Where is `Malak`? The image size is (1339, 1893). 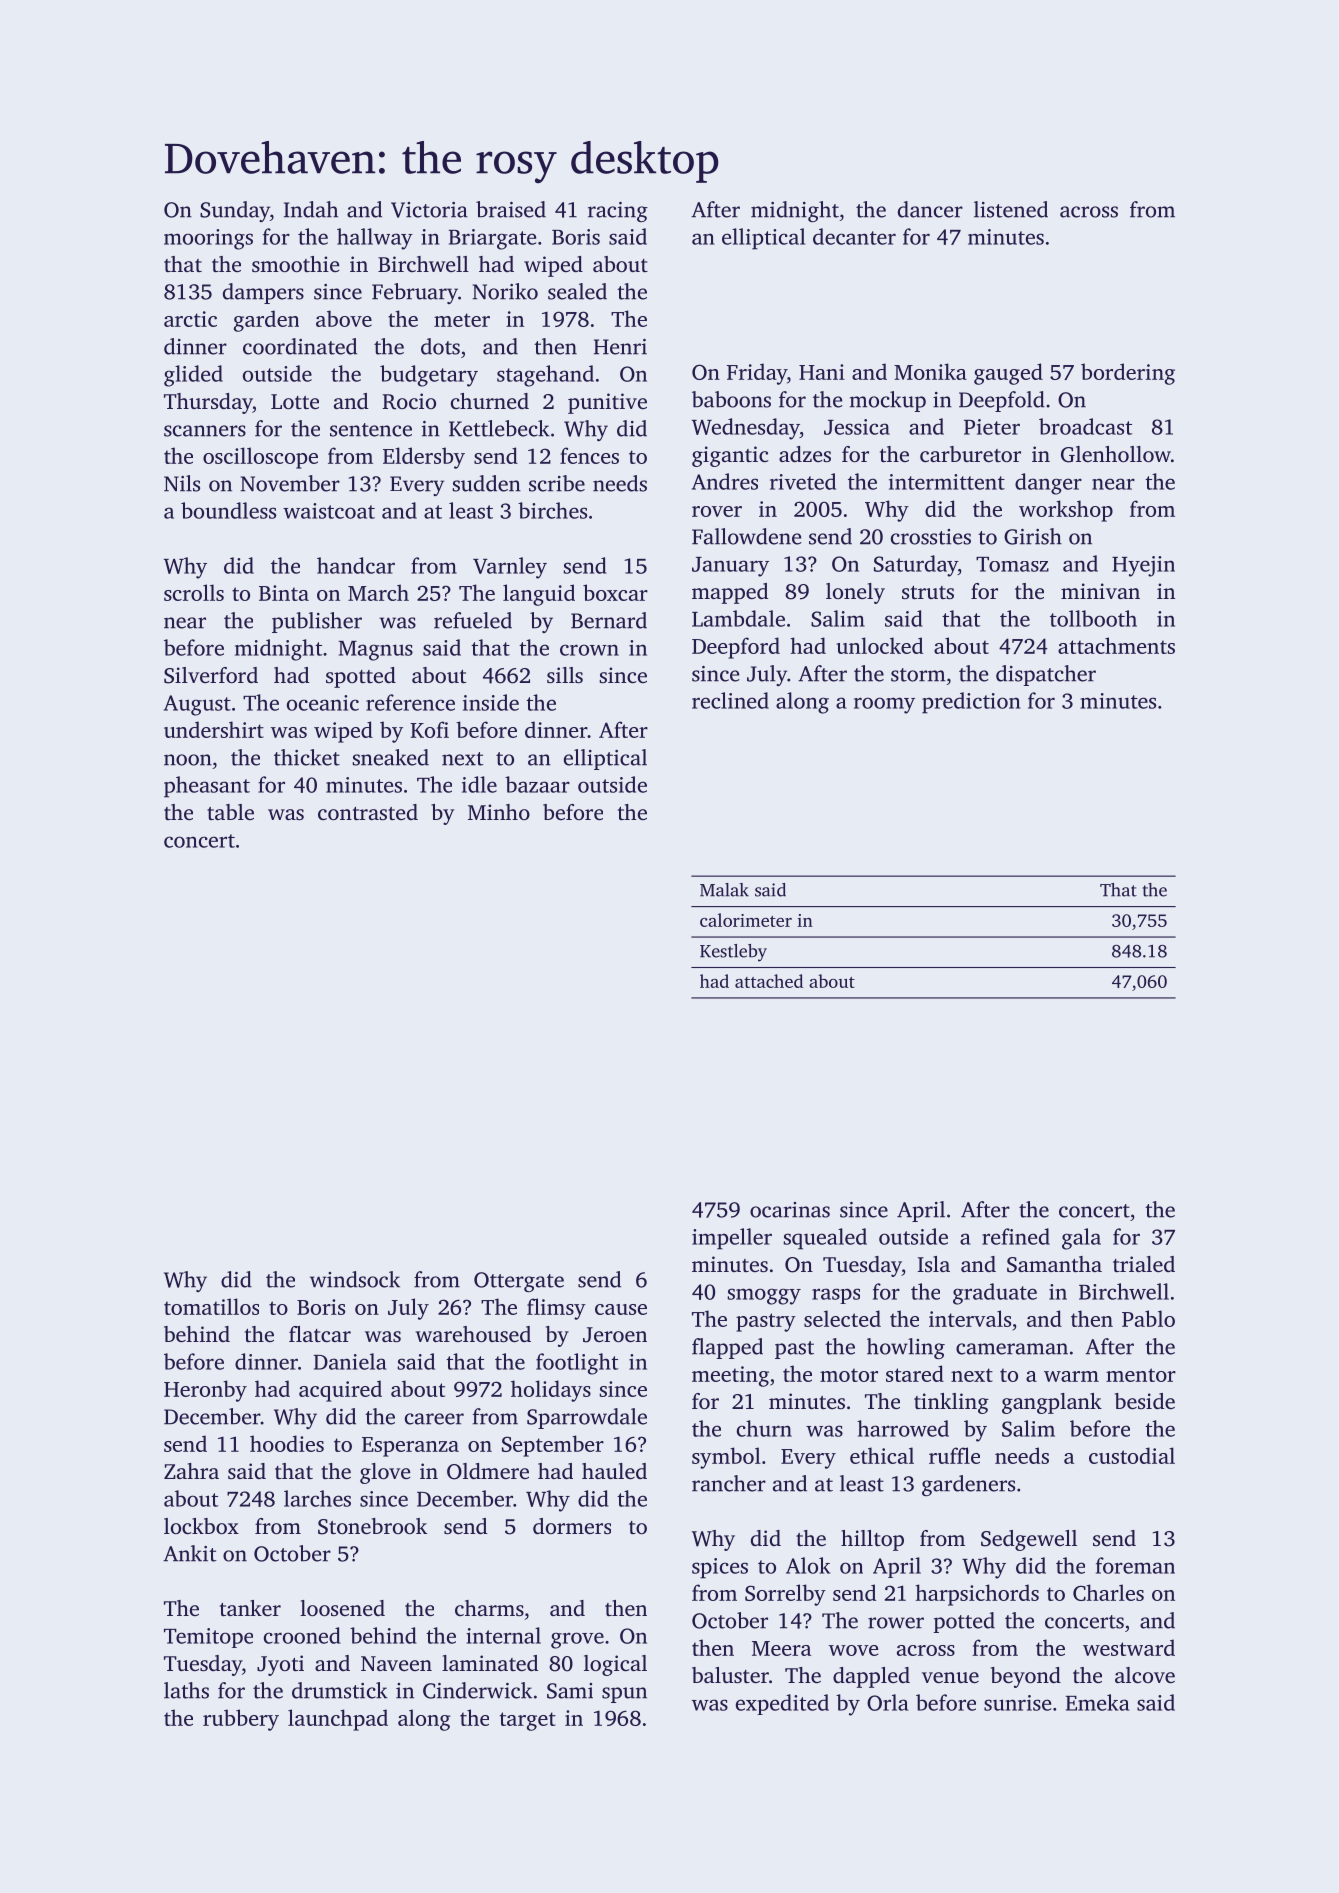
Malak is located at coordinates (724, 890).
